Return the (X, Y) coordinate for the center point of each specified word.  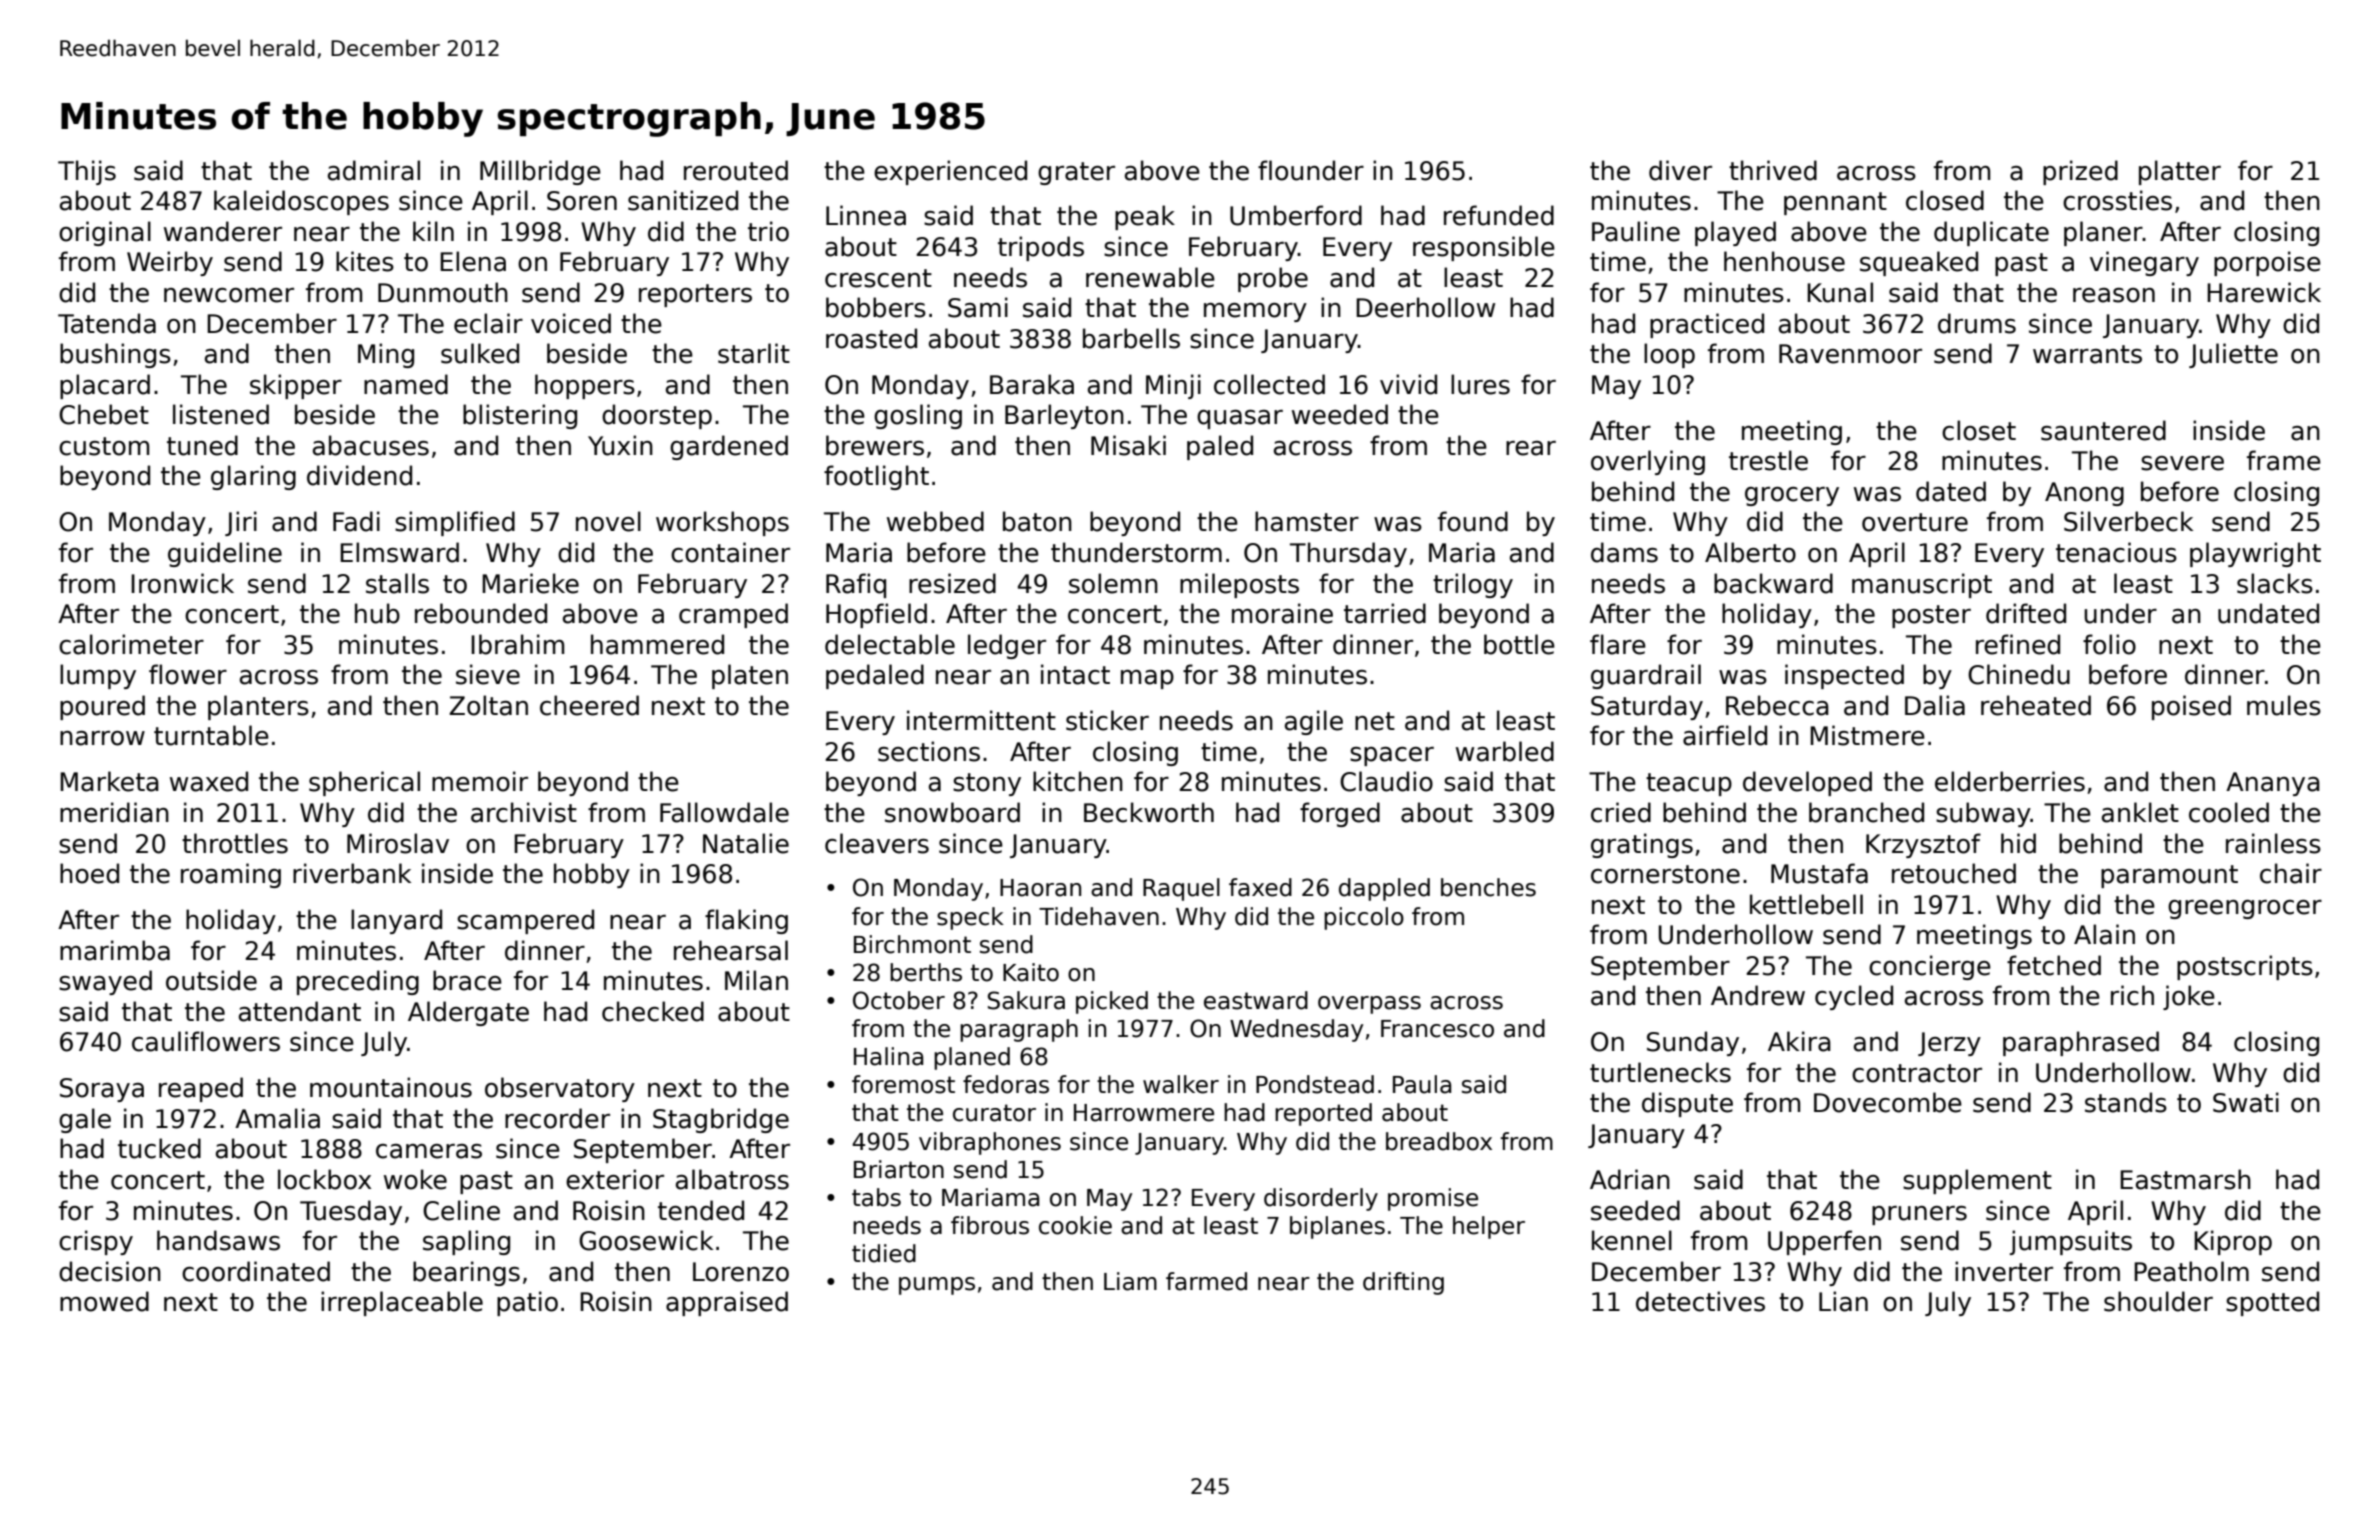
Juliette (2233, 355)
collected (1269, 384)
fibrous (990, 1225)
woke (415, 1179)
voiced (571, 323)
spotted (2272, 1303)
